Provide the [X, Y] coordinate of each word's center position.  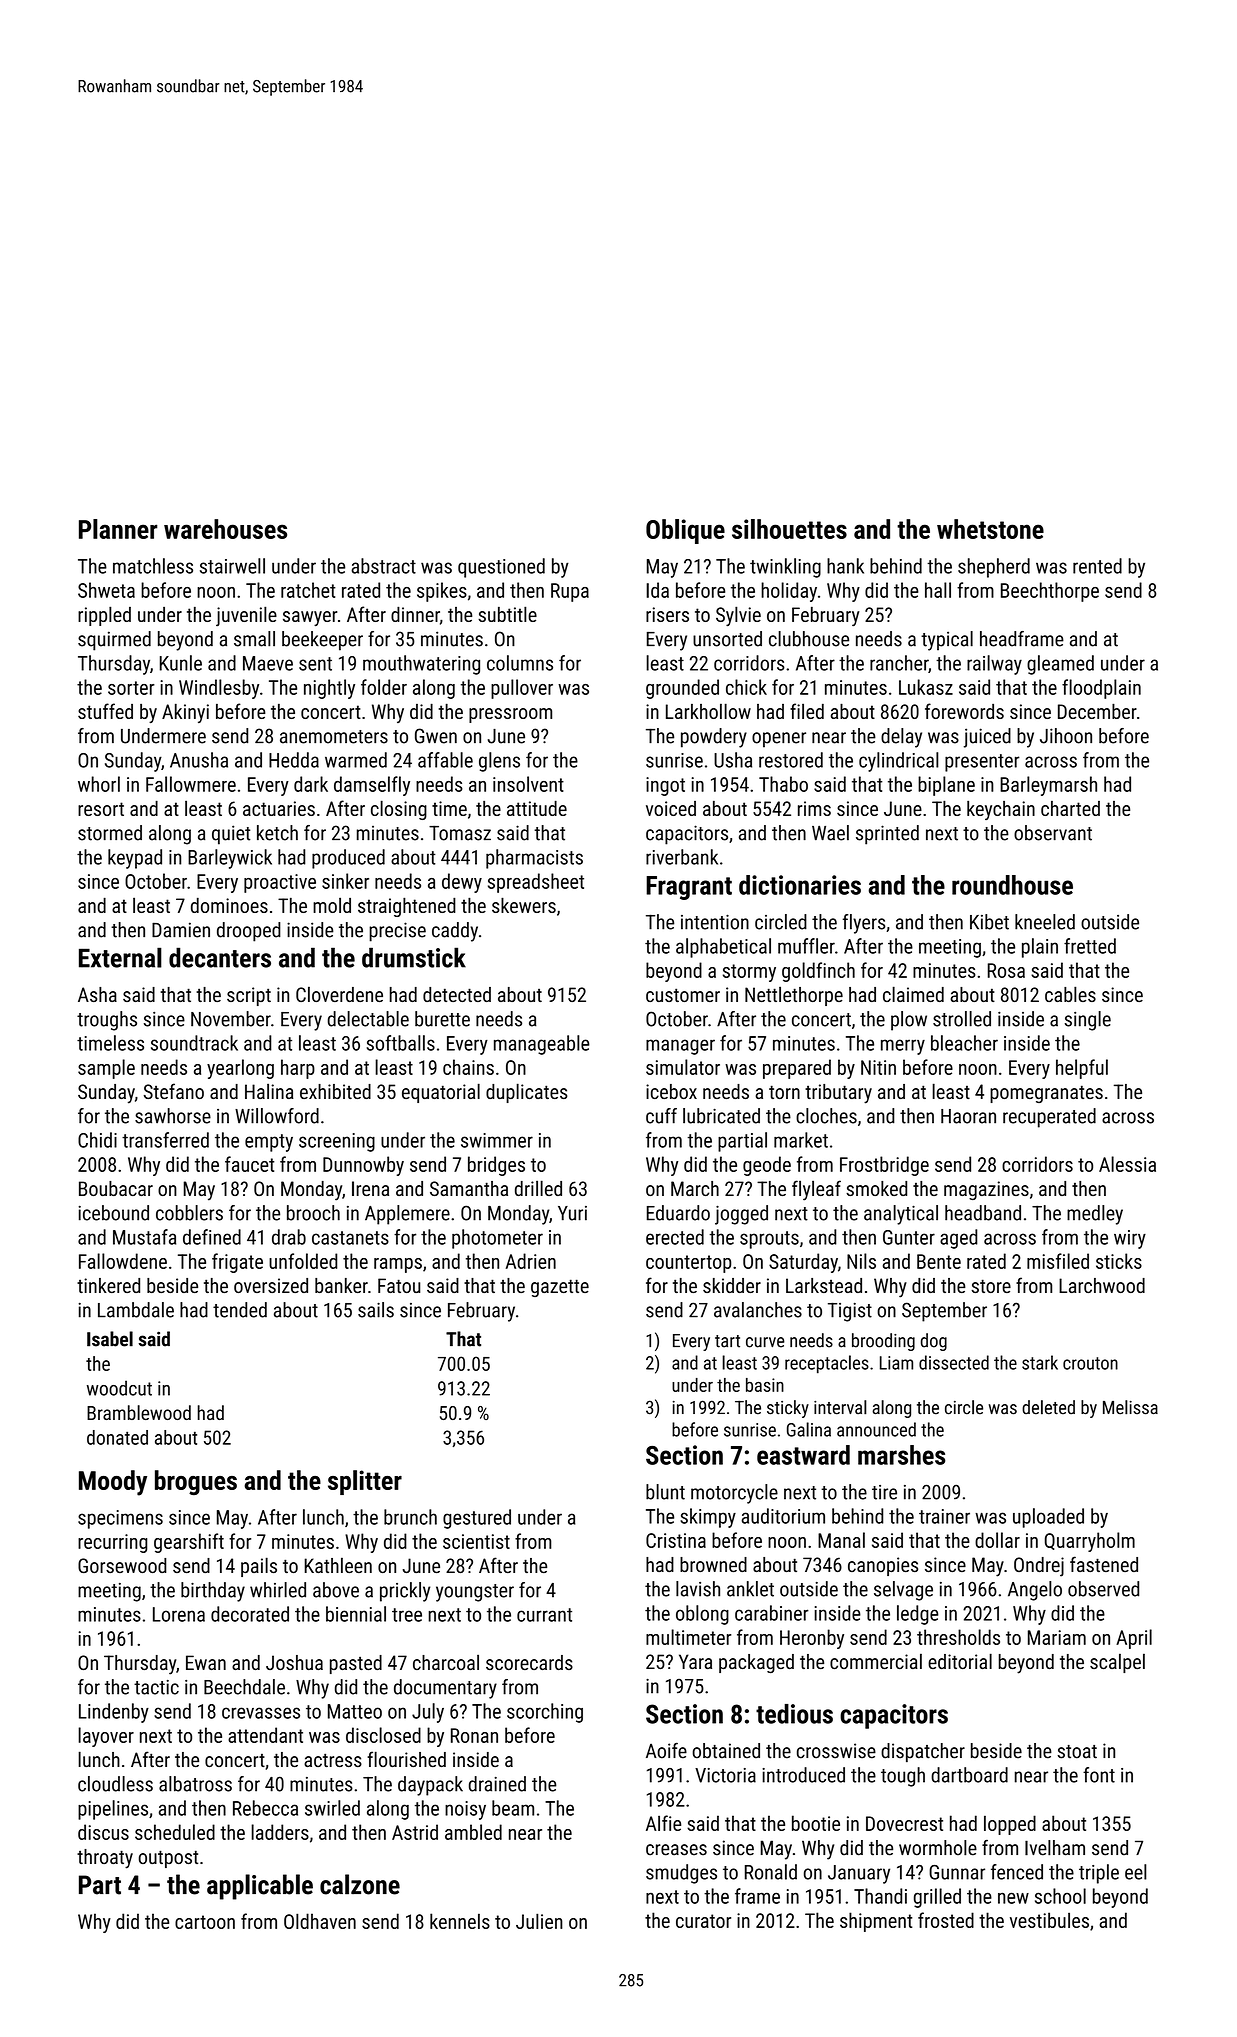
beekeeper [322, 641]
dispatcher [923, 1752]
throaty [105, 1859]
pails [259, 1567]
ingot [665, 786]
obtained [726, 1751]
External [120, 957]
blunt [665, 1492]
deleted [1048, 1407]
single [1088, 1021]
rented [1097, 566]
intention [715, 922]
